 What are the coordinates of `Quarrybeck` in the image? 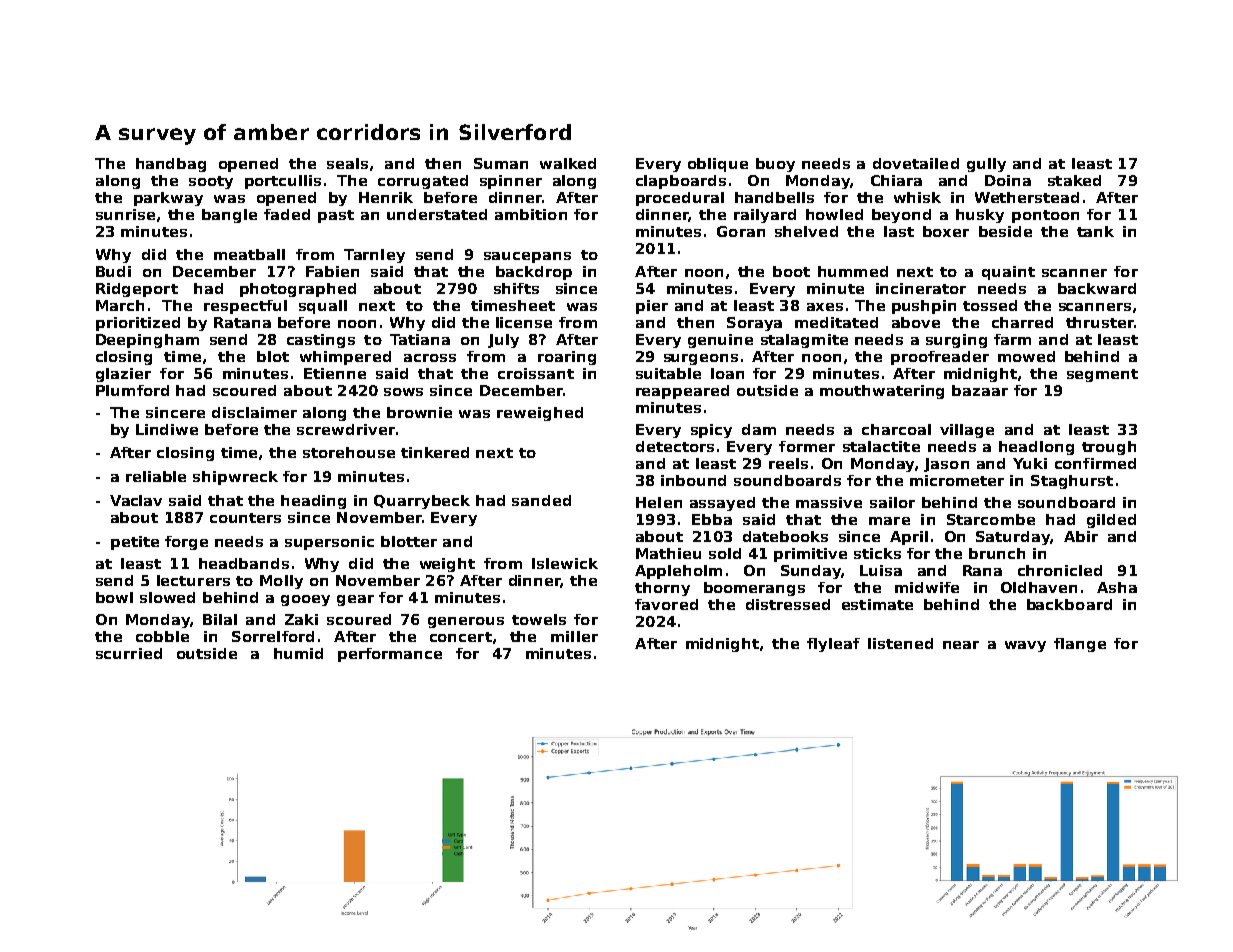 It's located at (422, 502).
